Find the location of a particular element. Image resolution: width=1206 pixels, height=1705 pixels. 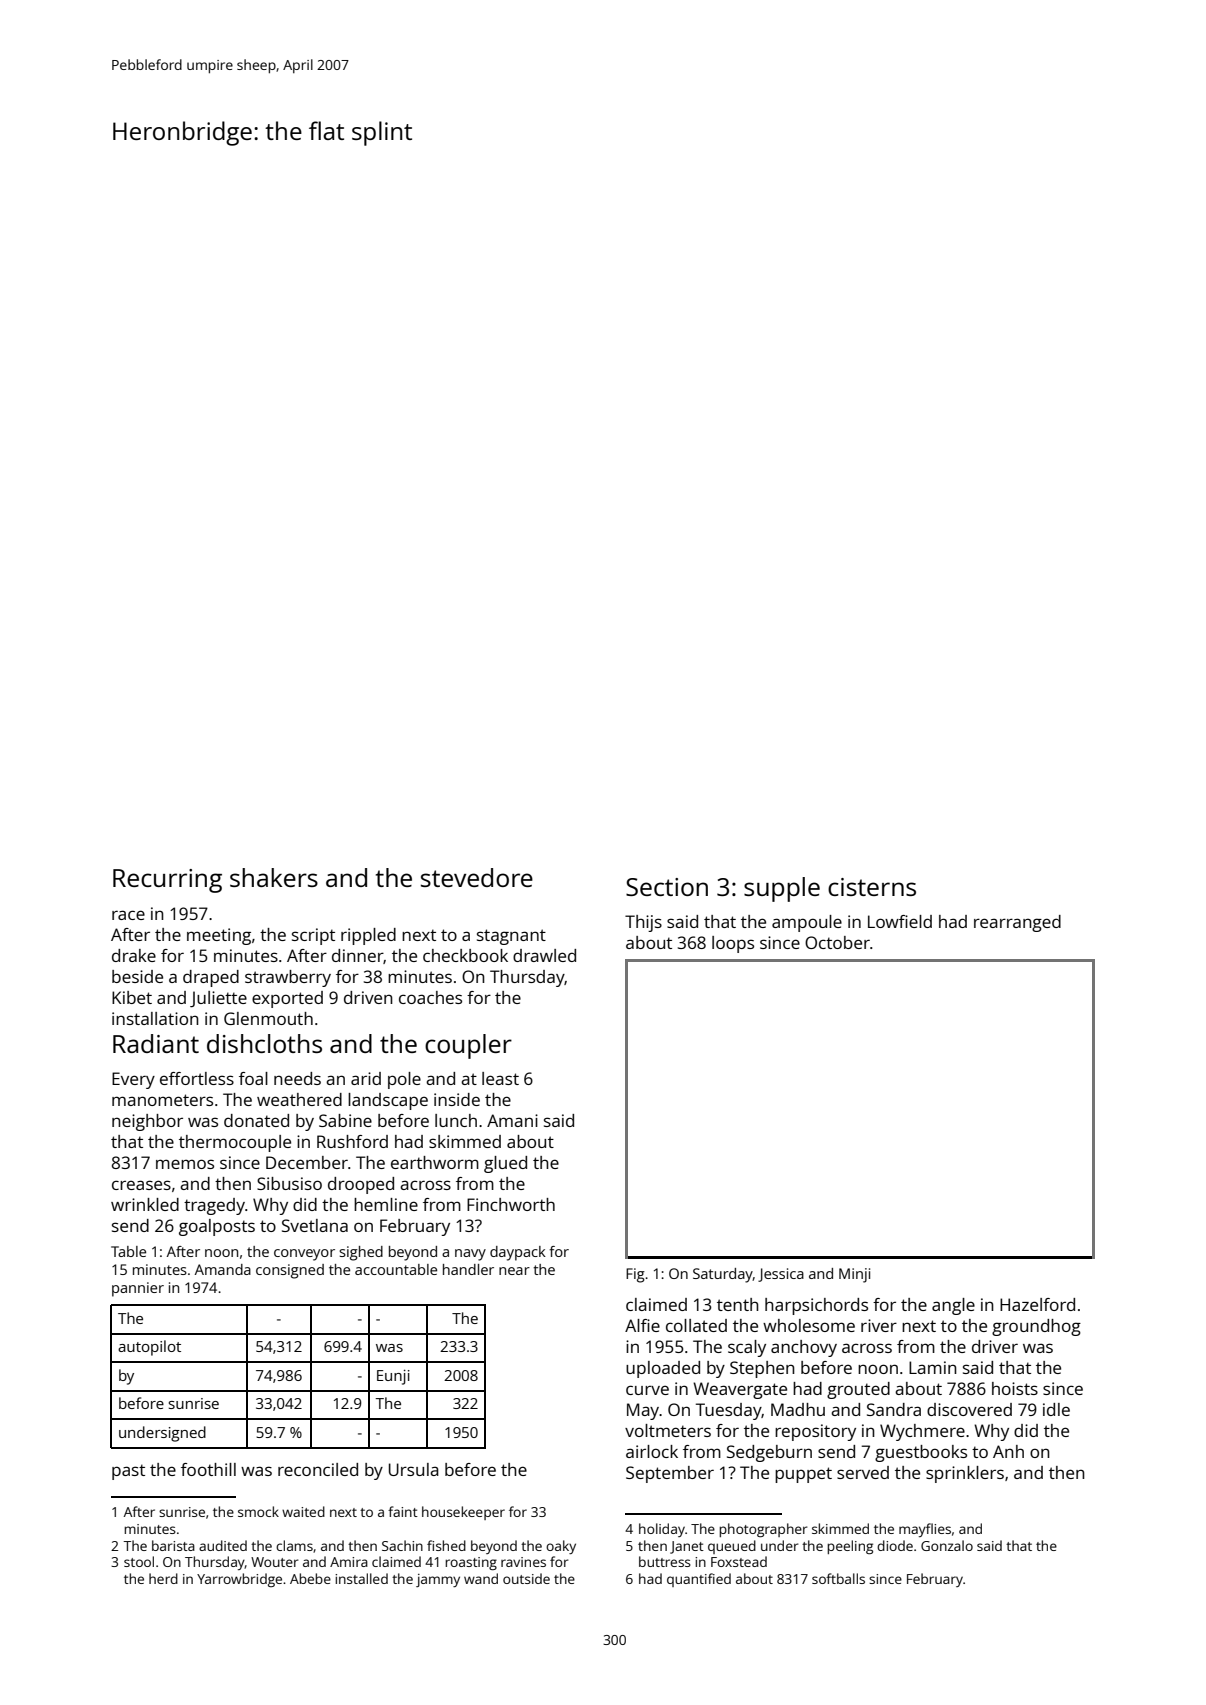

past is located at coordinates (128, 1472).
